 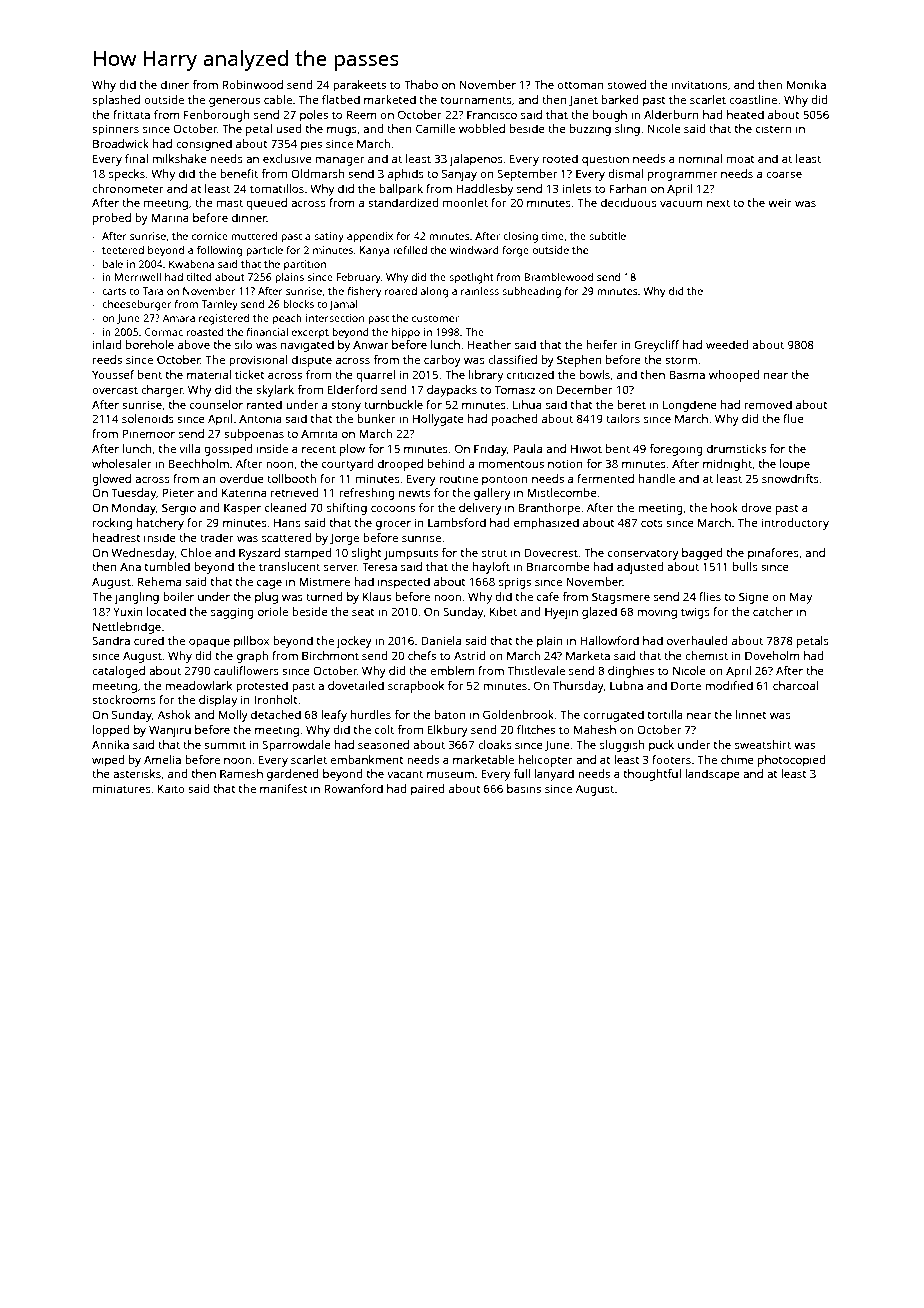 What do you see at coordinates (289, 128) in the page?
I see `used` at bounding box center [289, 128].
